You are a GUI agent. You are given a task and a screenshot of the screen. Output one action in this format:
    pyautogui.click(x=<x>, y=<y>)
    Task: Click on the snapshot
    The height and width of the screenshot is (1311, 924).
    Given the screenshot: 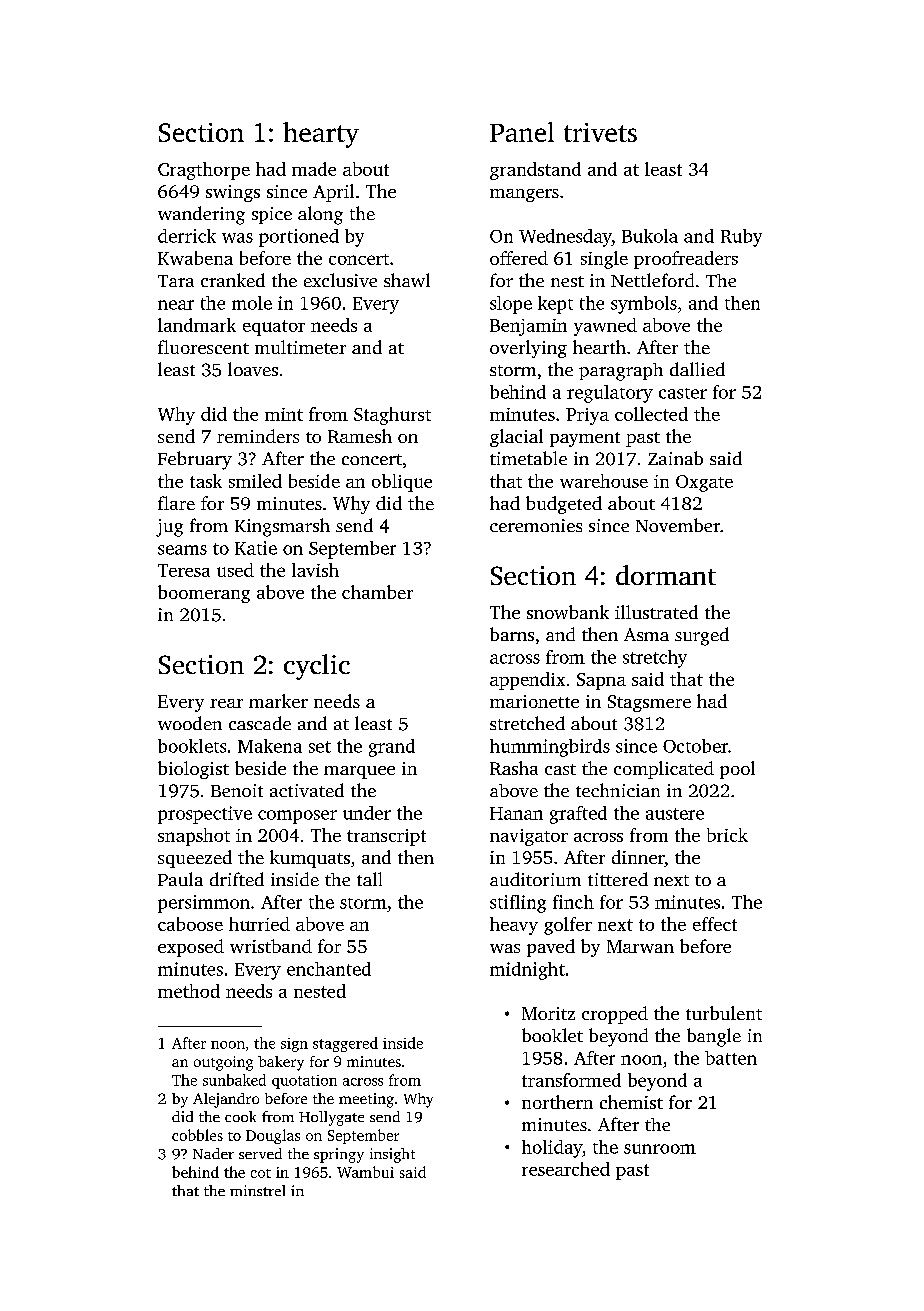 What is the action you would take?
    pyautogui.click(x=194, y=837)
